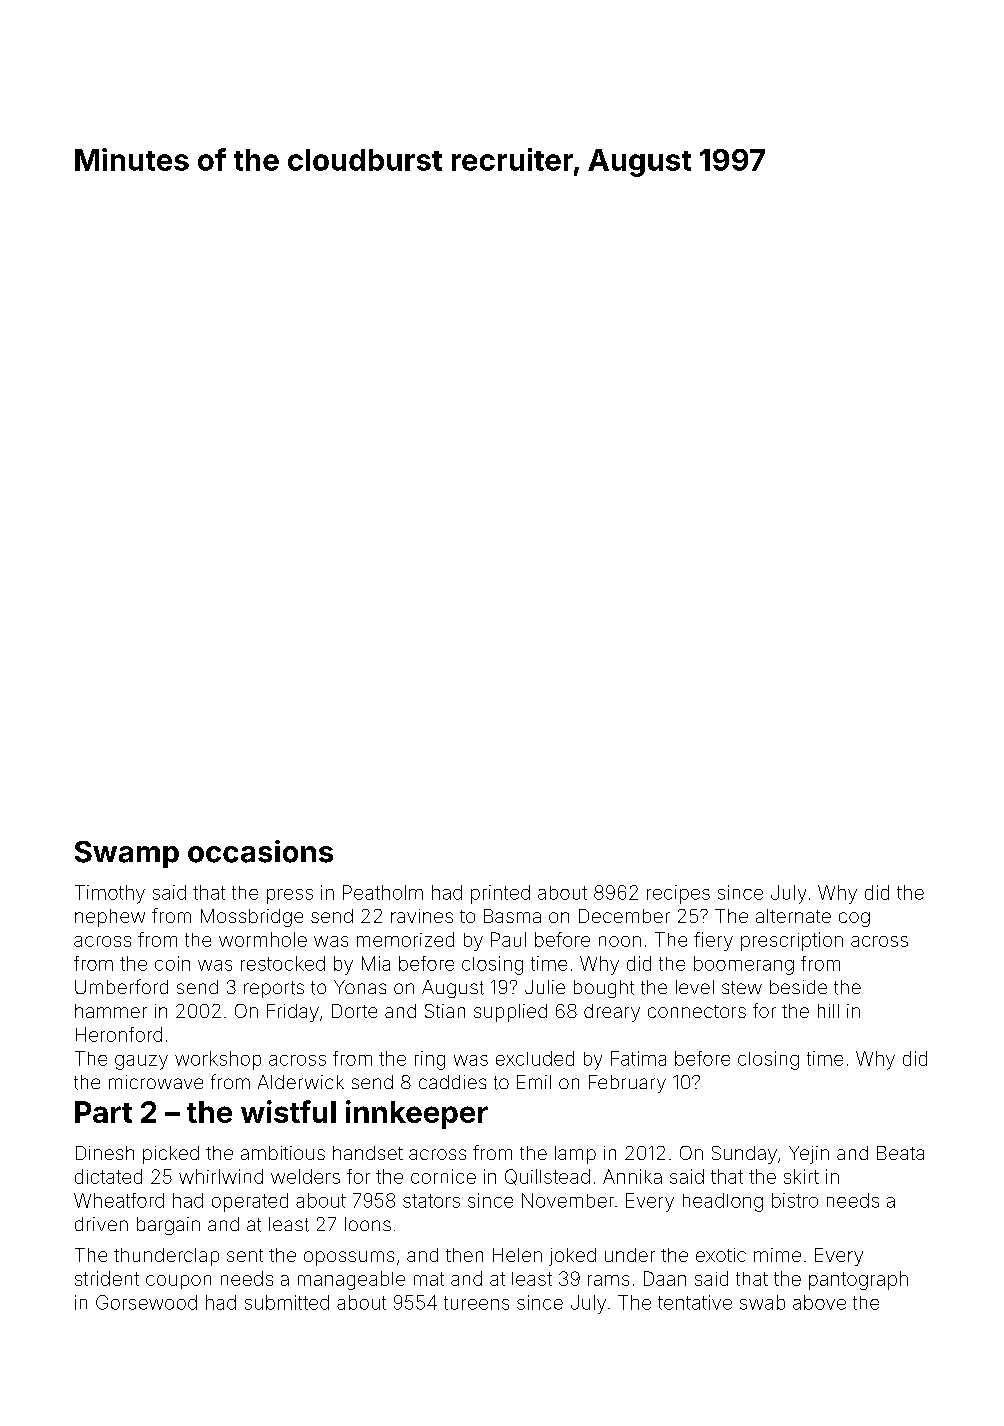  What do you see at coordinates (376, 963) in the image?
I see `Mia` at bounding box center [376, 963].
